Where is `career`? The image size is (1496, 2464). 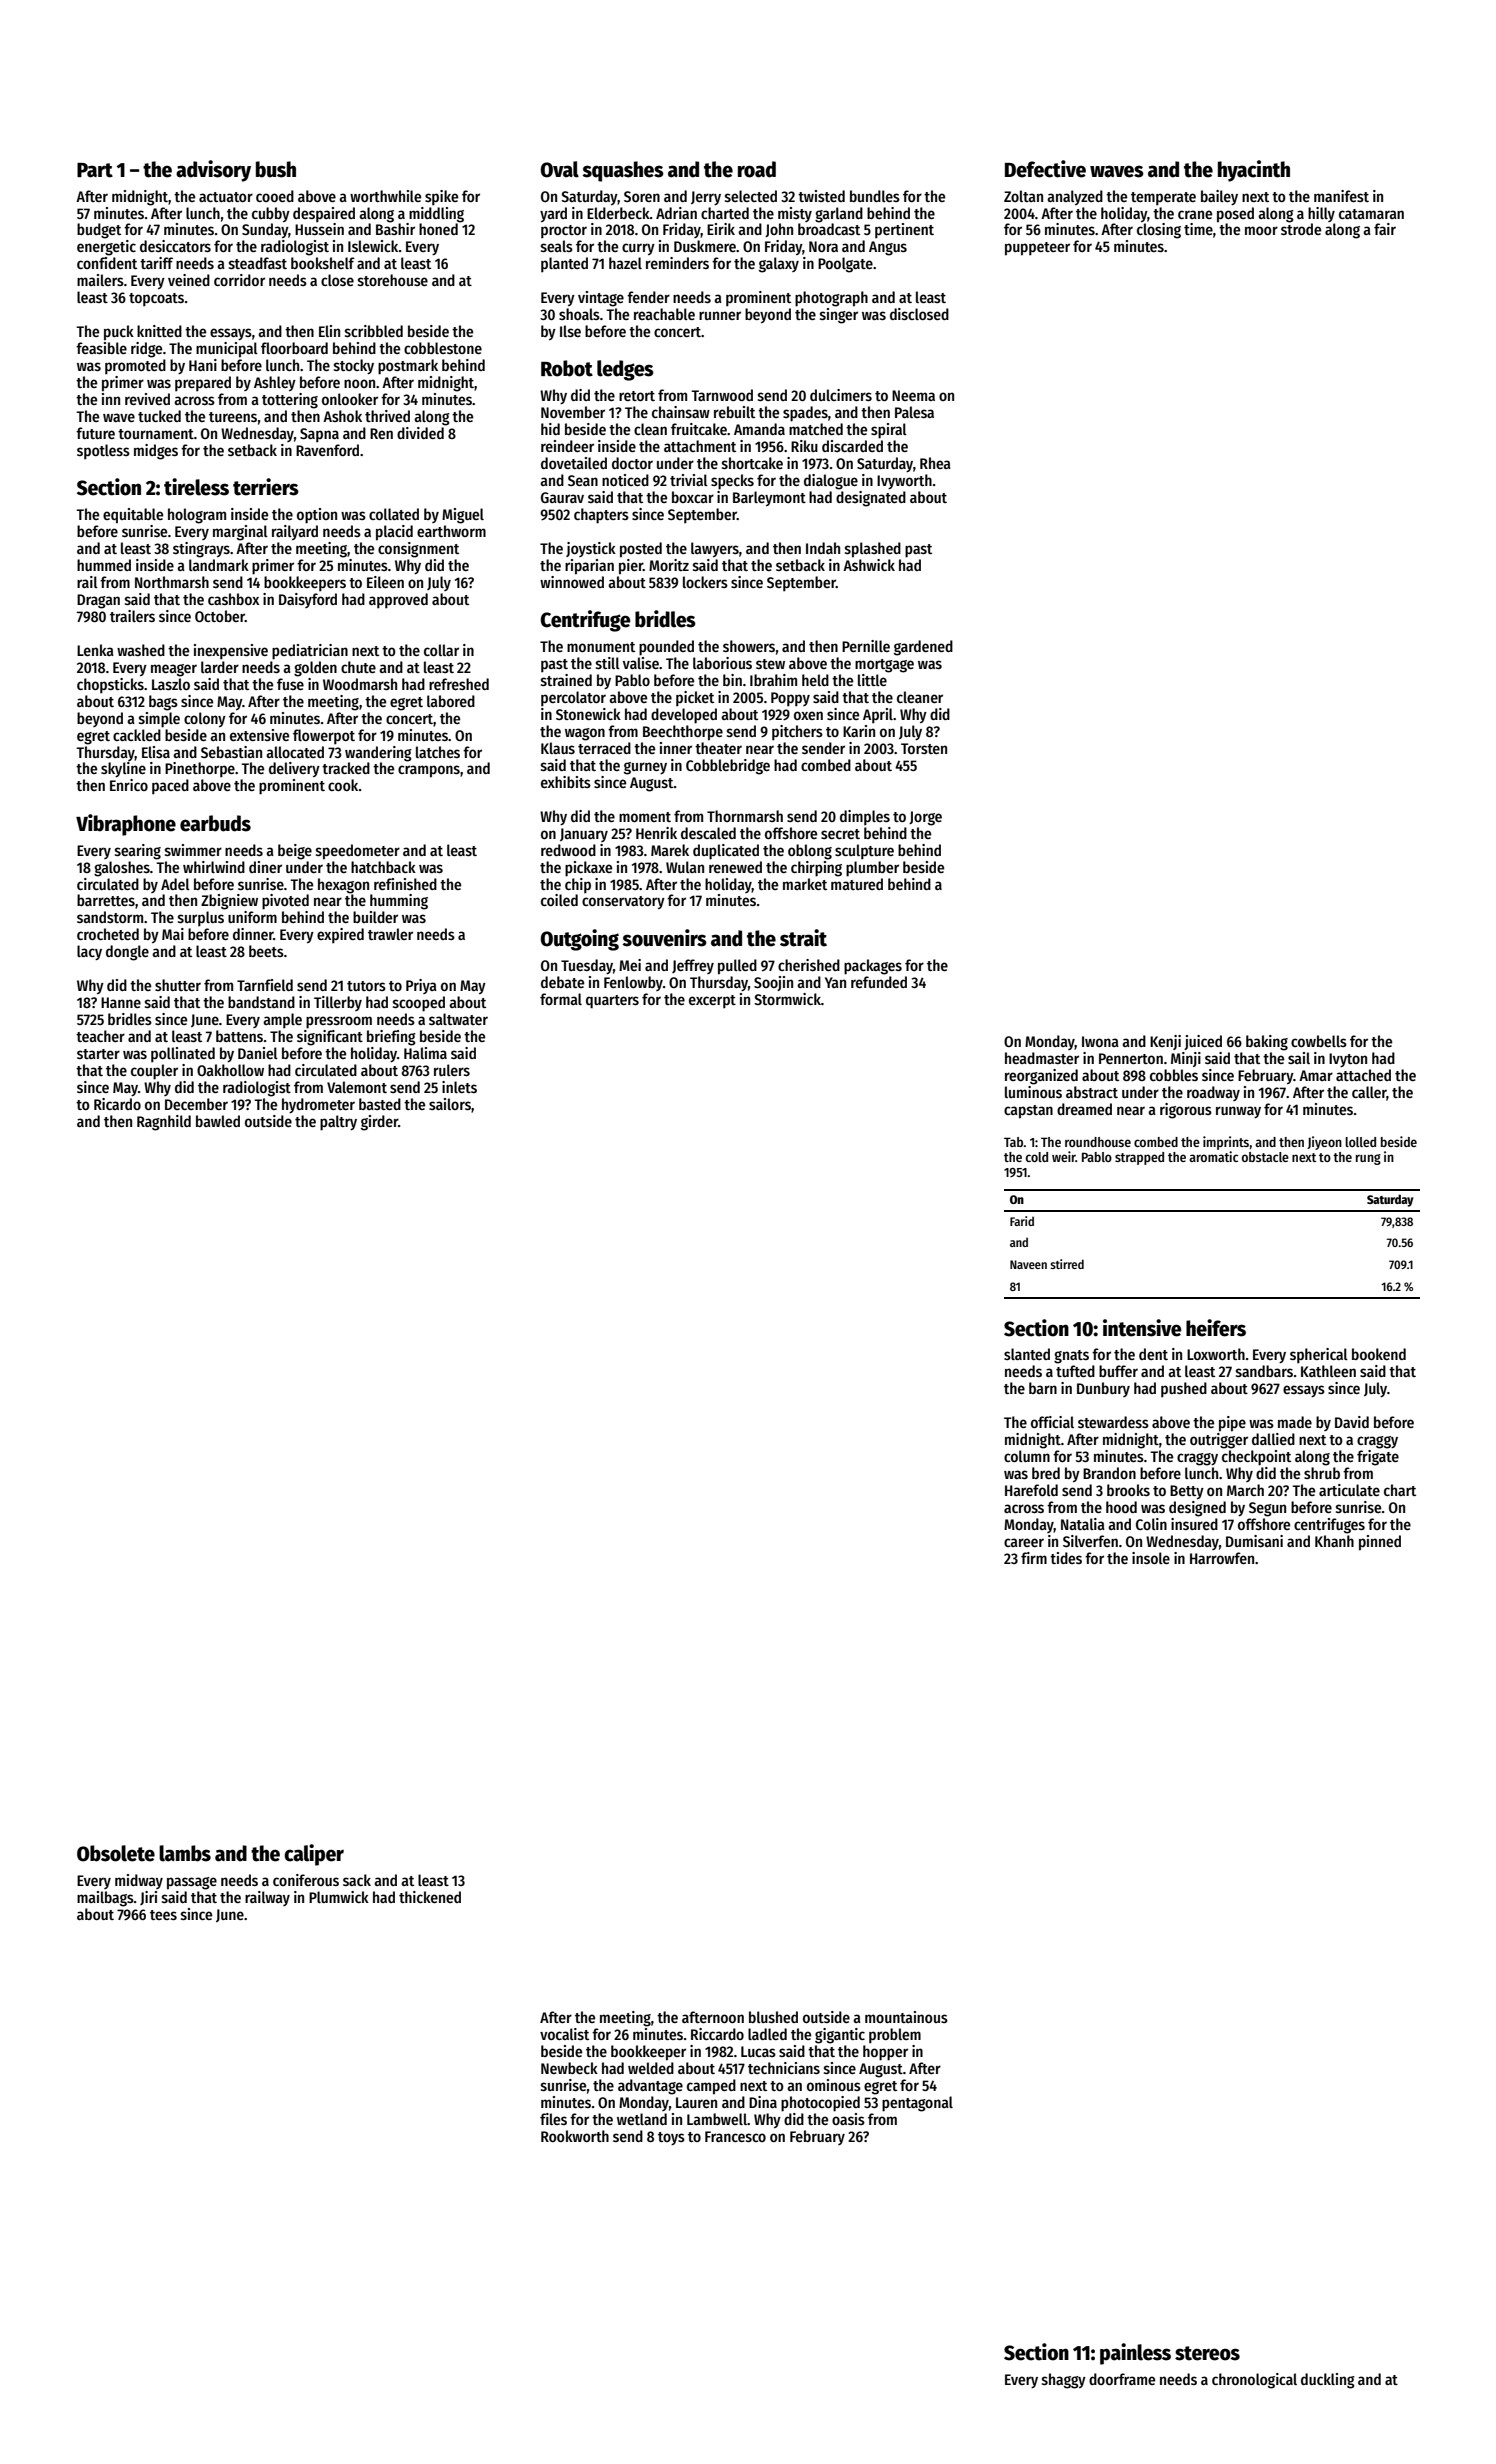 career is located at coordinates (1024, 1542).
